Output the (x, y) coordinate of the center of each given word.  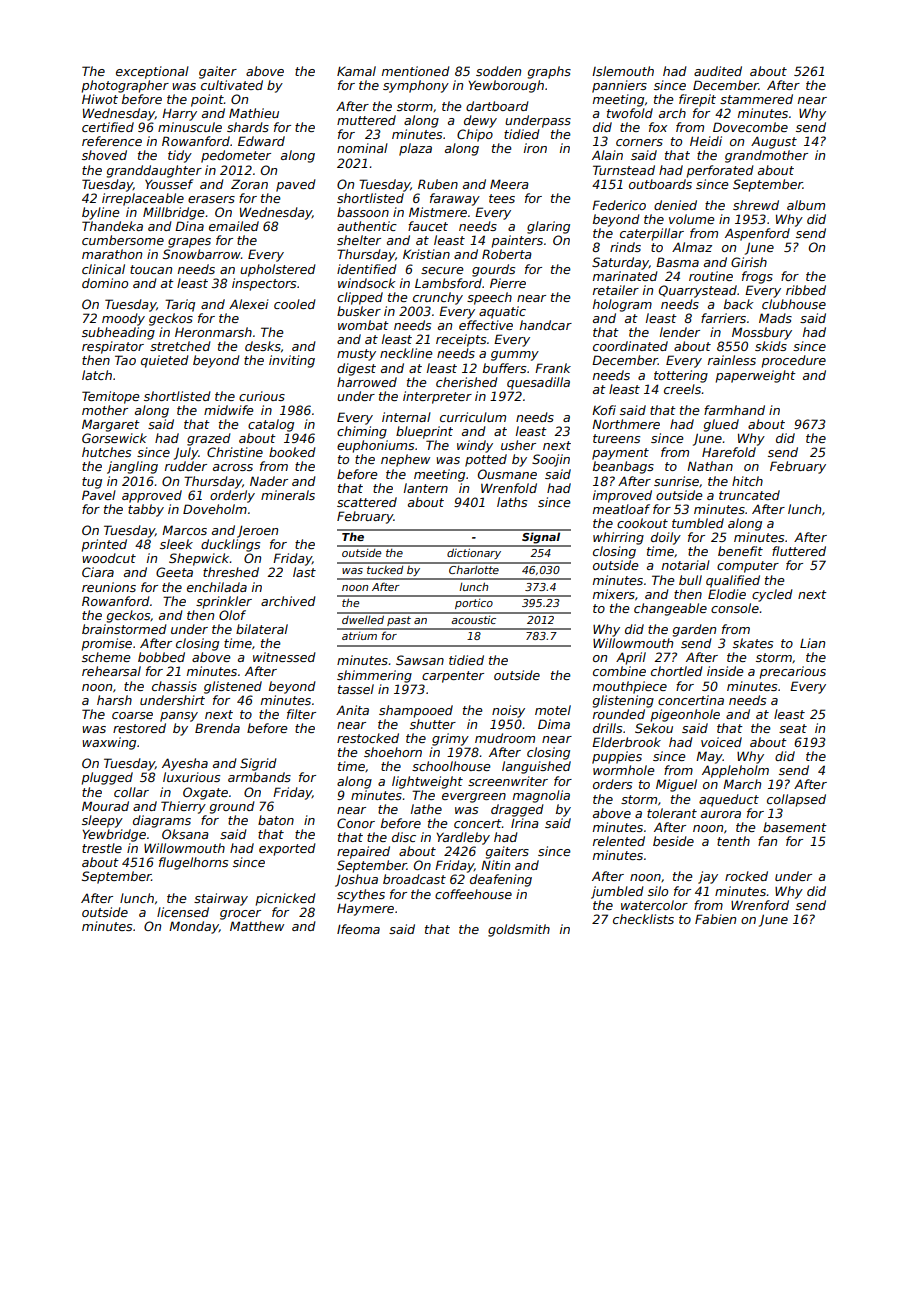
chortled (677, 671)
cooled (295, 304)
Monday (194, 927)
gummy (515, 356)
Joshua (356, 880)
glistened (233, 687)
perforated (720, 171)
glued (721, 425)
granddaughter (154, 171)
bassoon (363, 212)
